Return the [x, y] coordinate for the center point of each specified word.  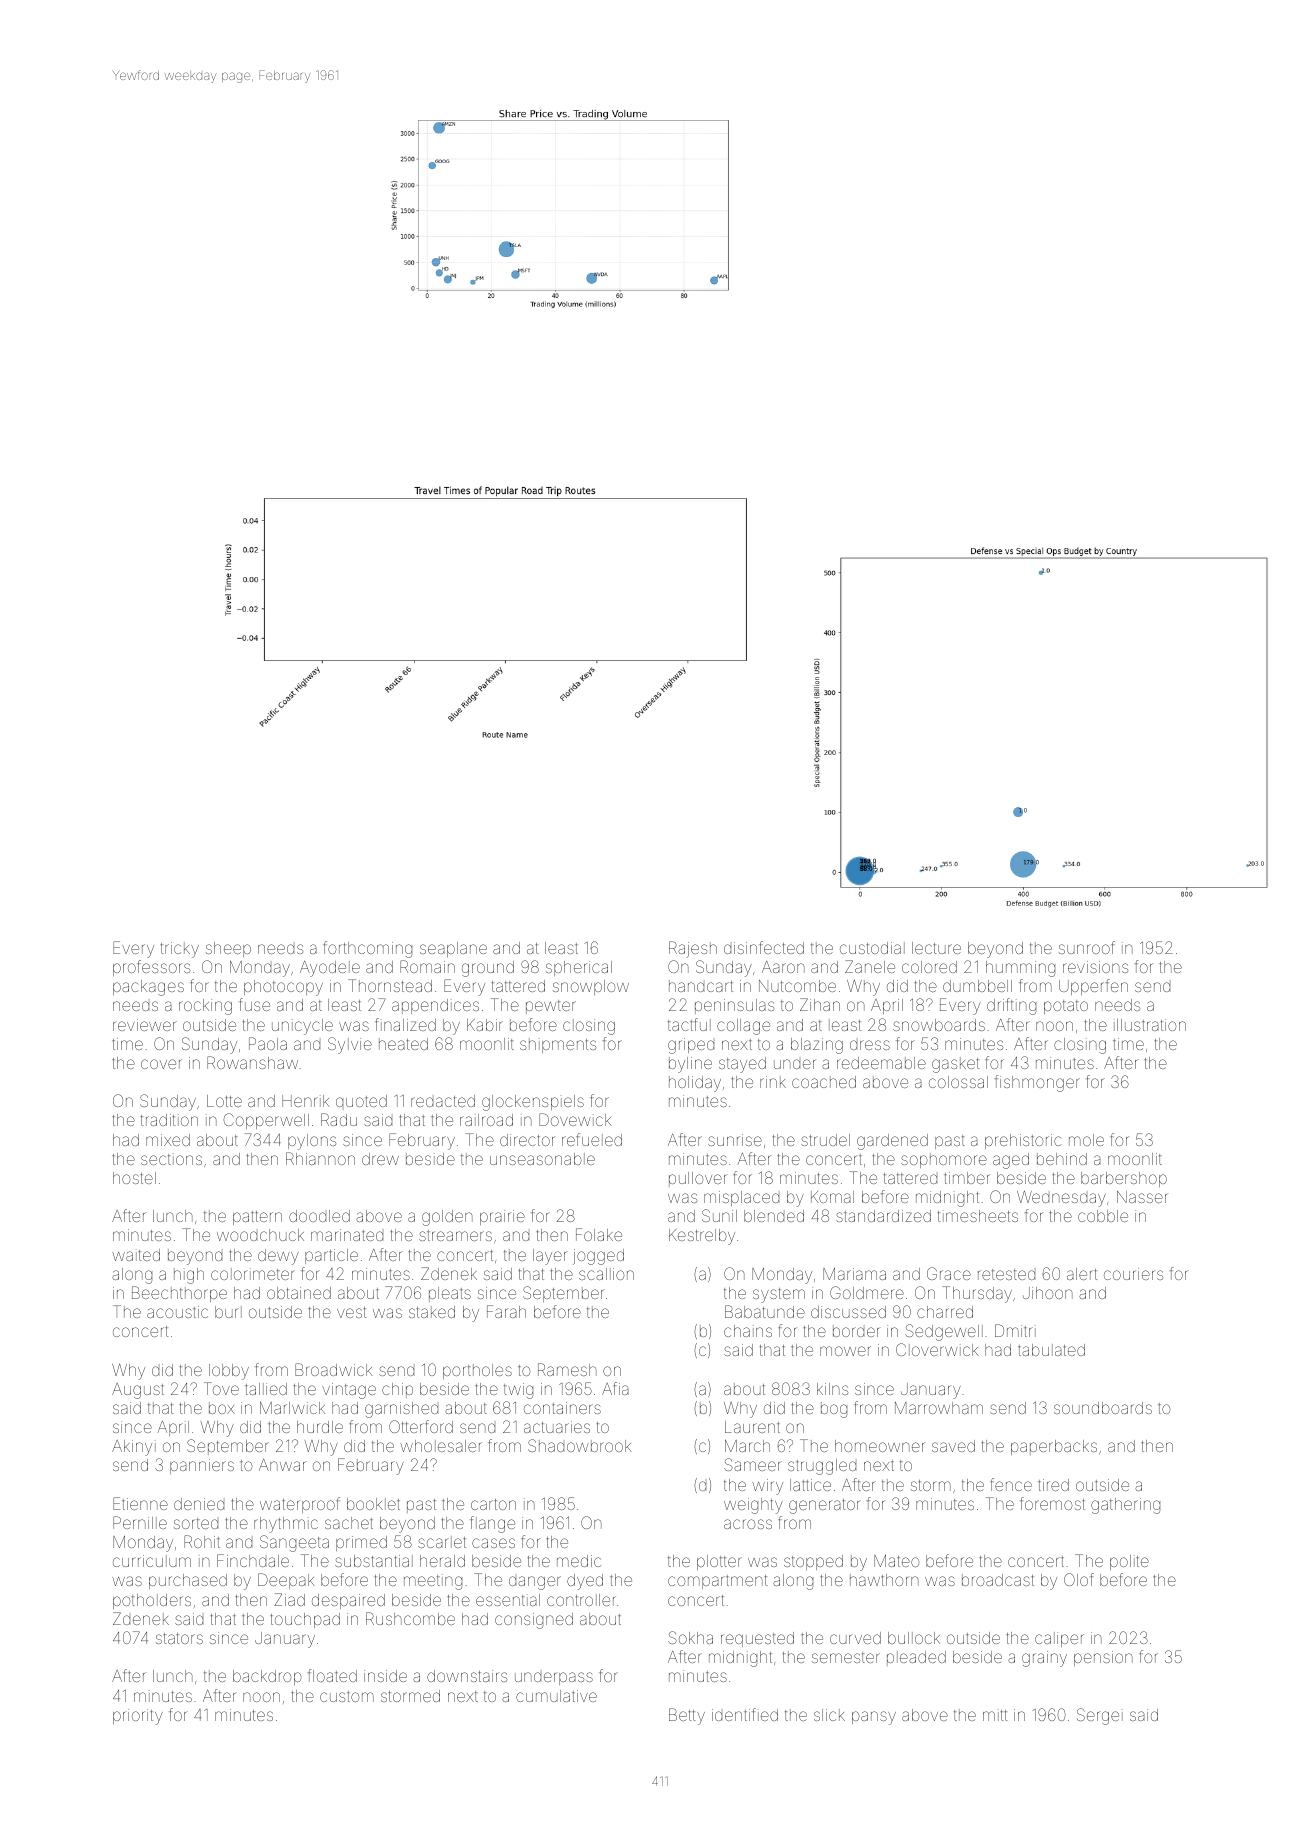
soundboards [1103, 1408]
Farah [506, 1311]
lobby [229, 1372]
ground [488, 969]
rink [773, 1082]
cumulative [556, 1696]
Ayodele [330, 969]
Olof [1079, 1579]
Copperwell [266, 1121]
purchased [188, 1581]
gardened [892, 1142]
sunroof [1087, 947]
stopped [813, 1562]
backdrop [267, 1677]
